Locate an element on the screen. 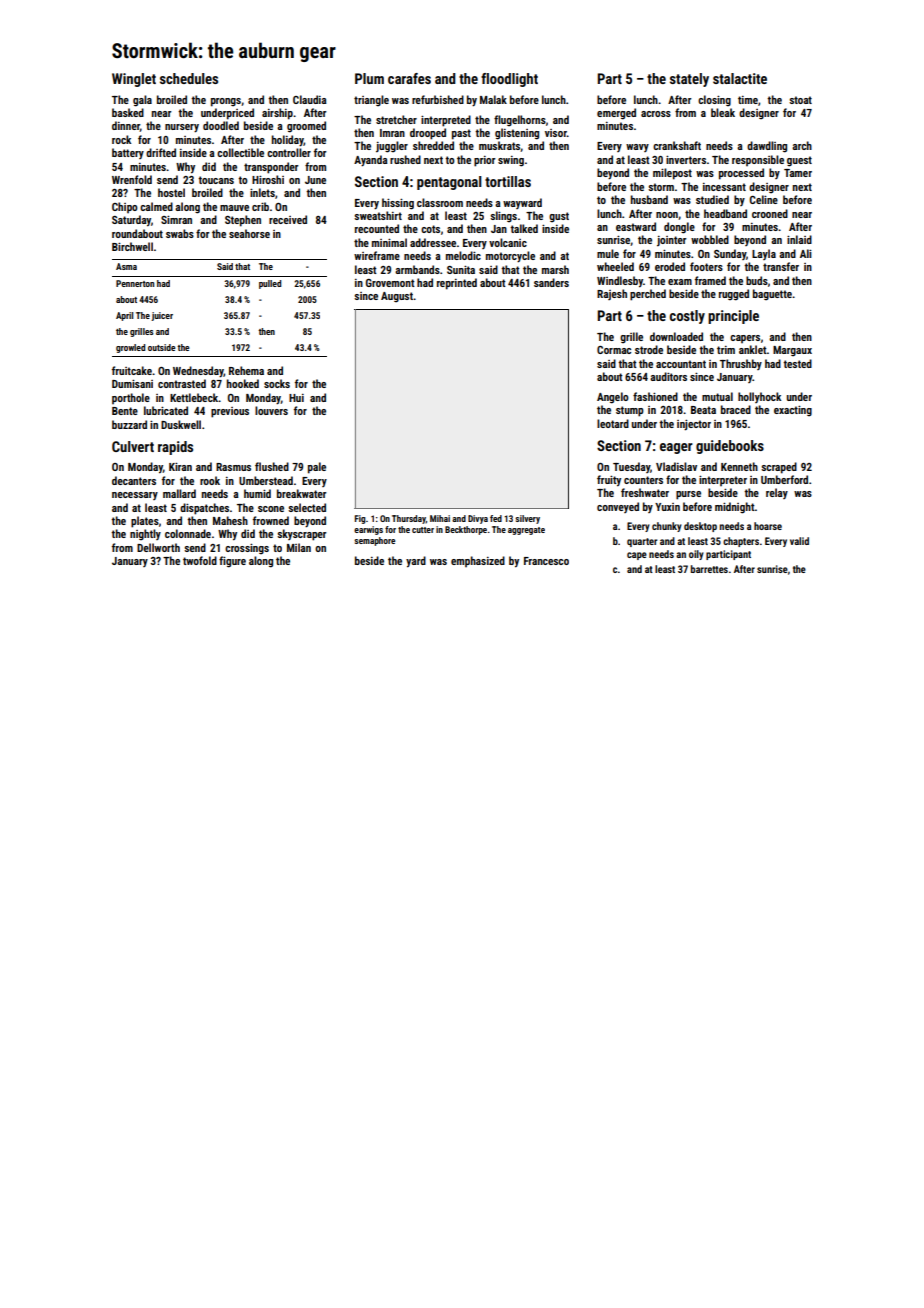 The height and width of the screenshot is (1308, 924). guest is located at coordinates (799, 161).
